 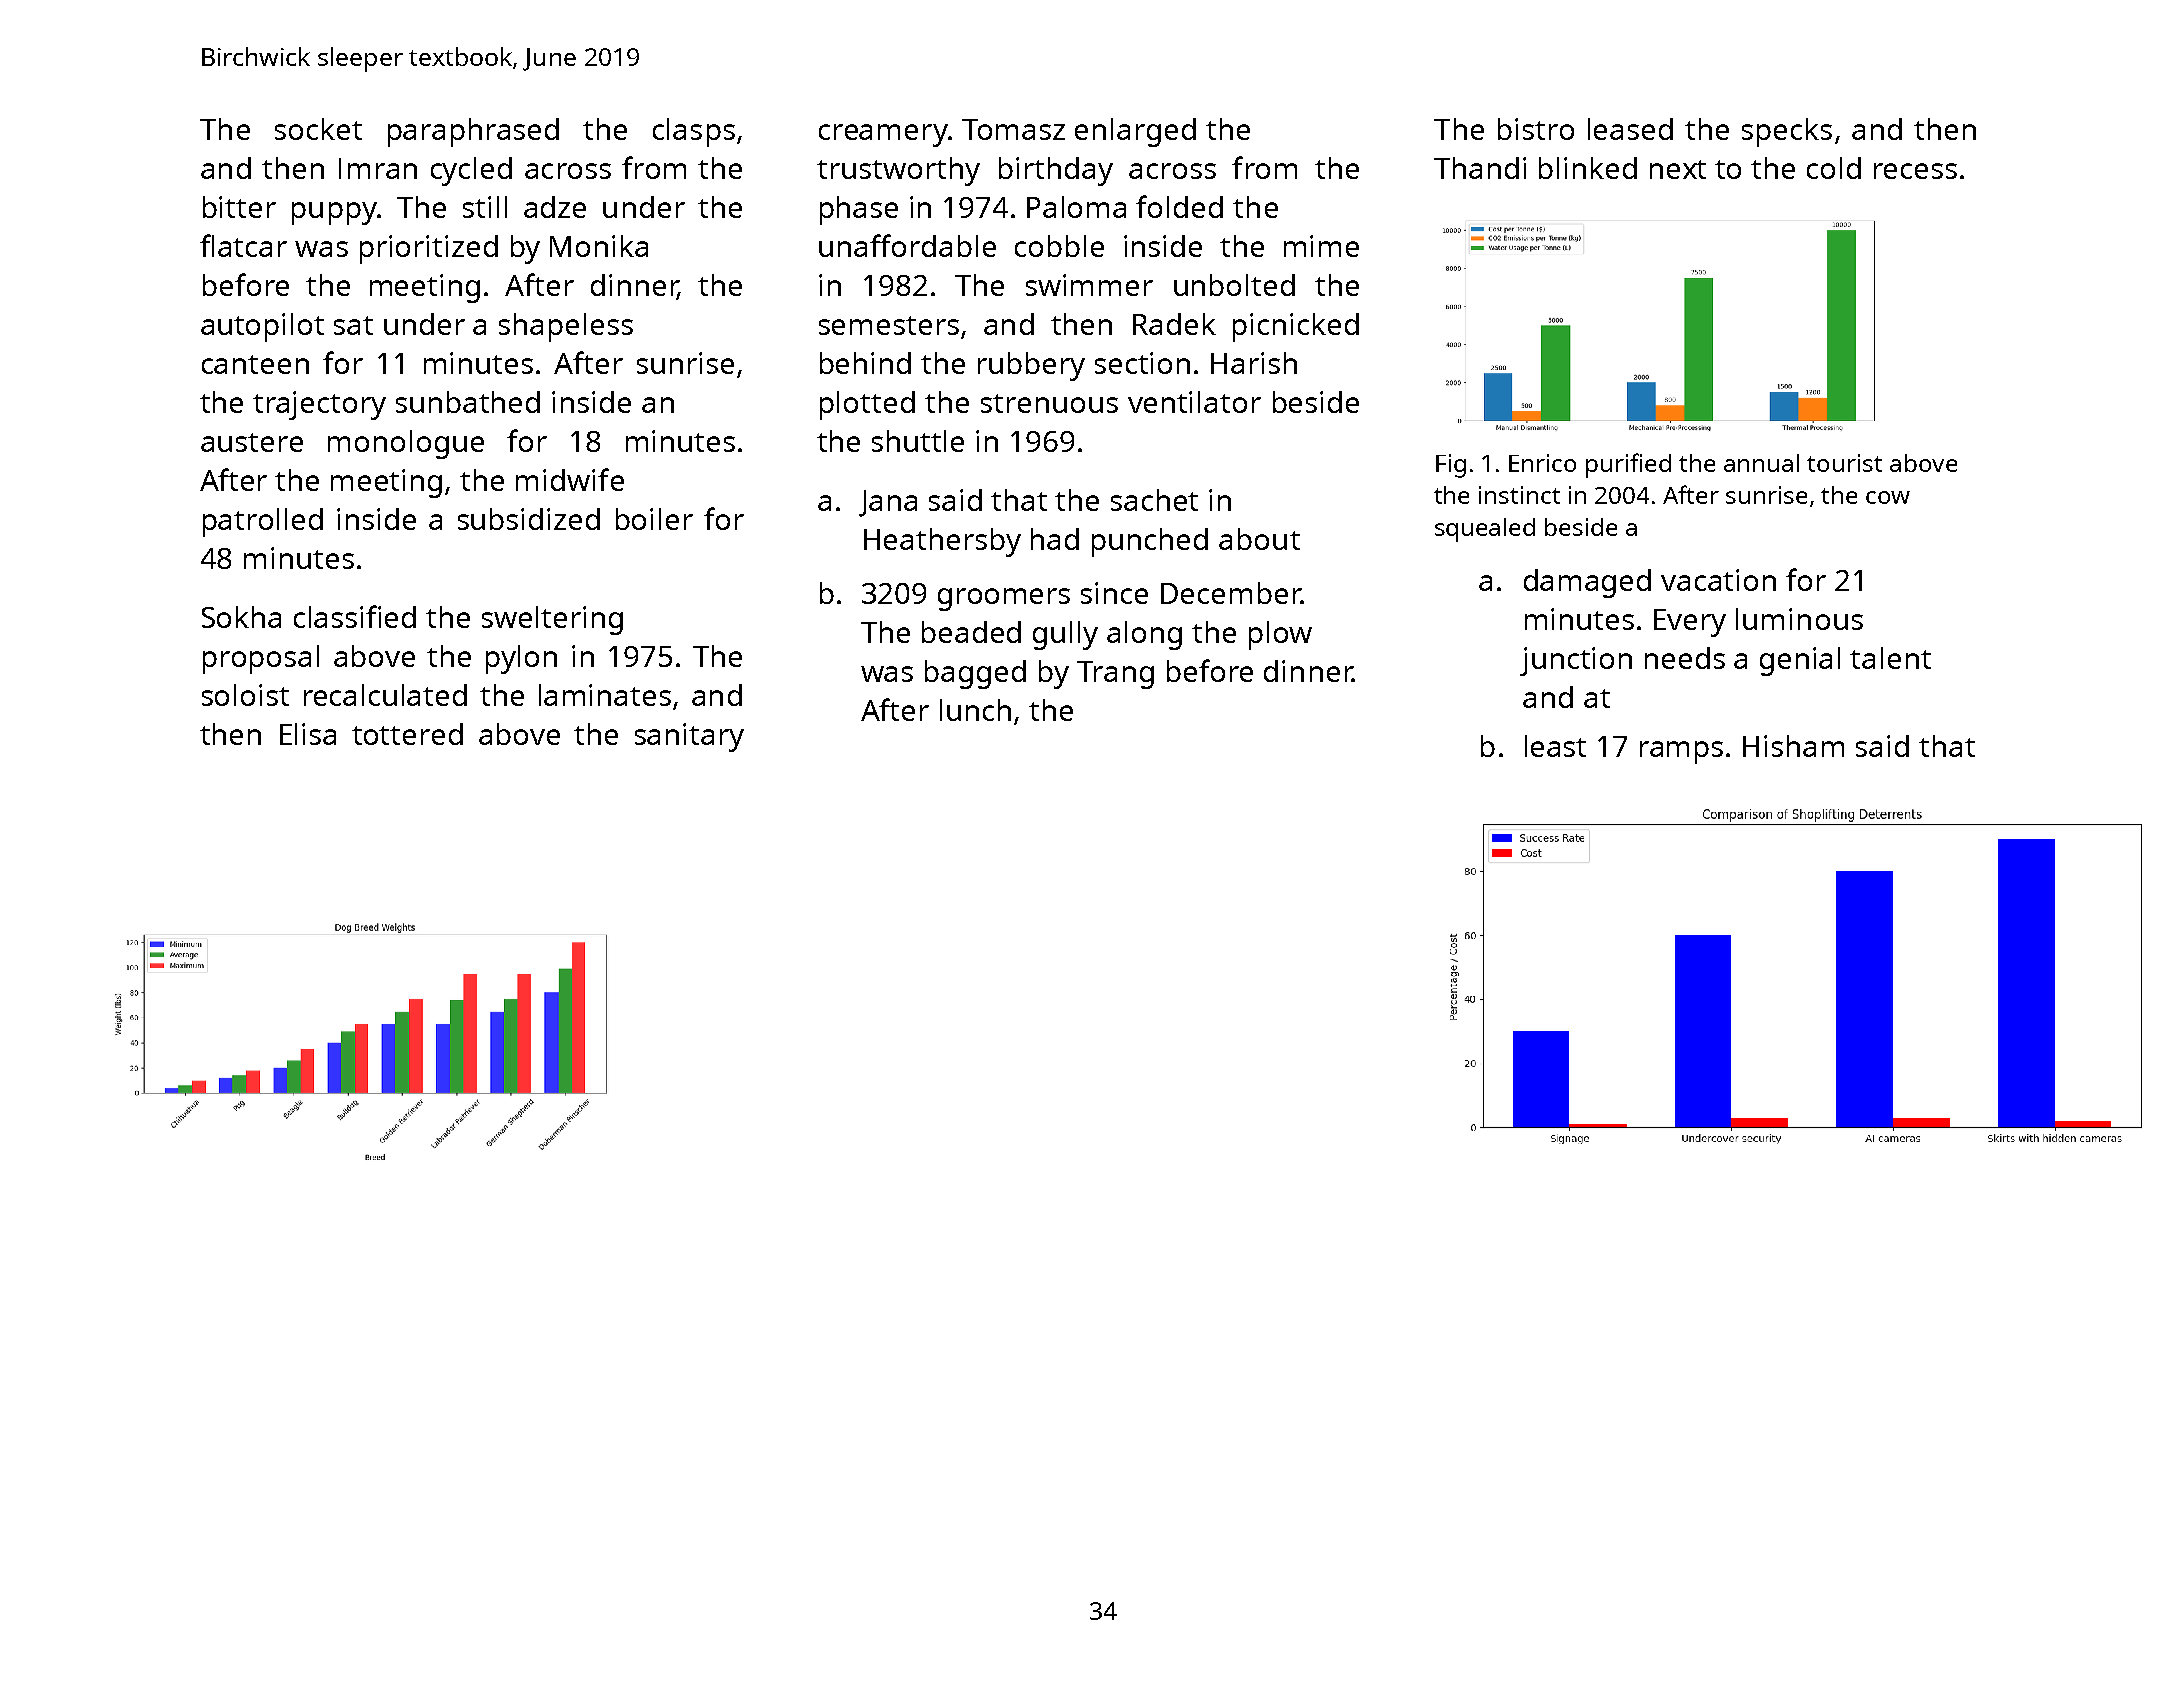 I want to click on plow, so click(x=1280, y=635).
